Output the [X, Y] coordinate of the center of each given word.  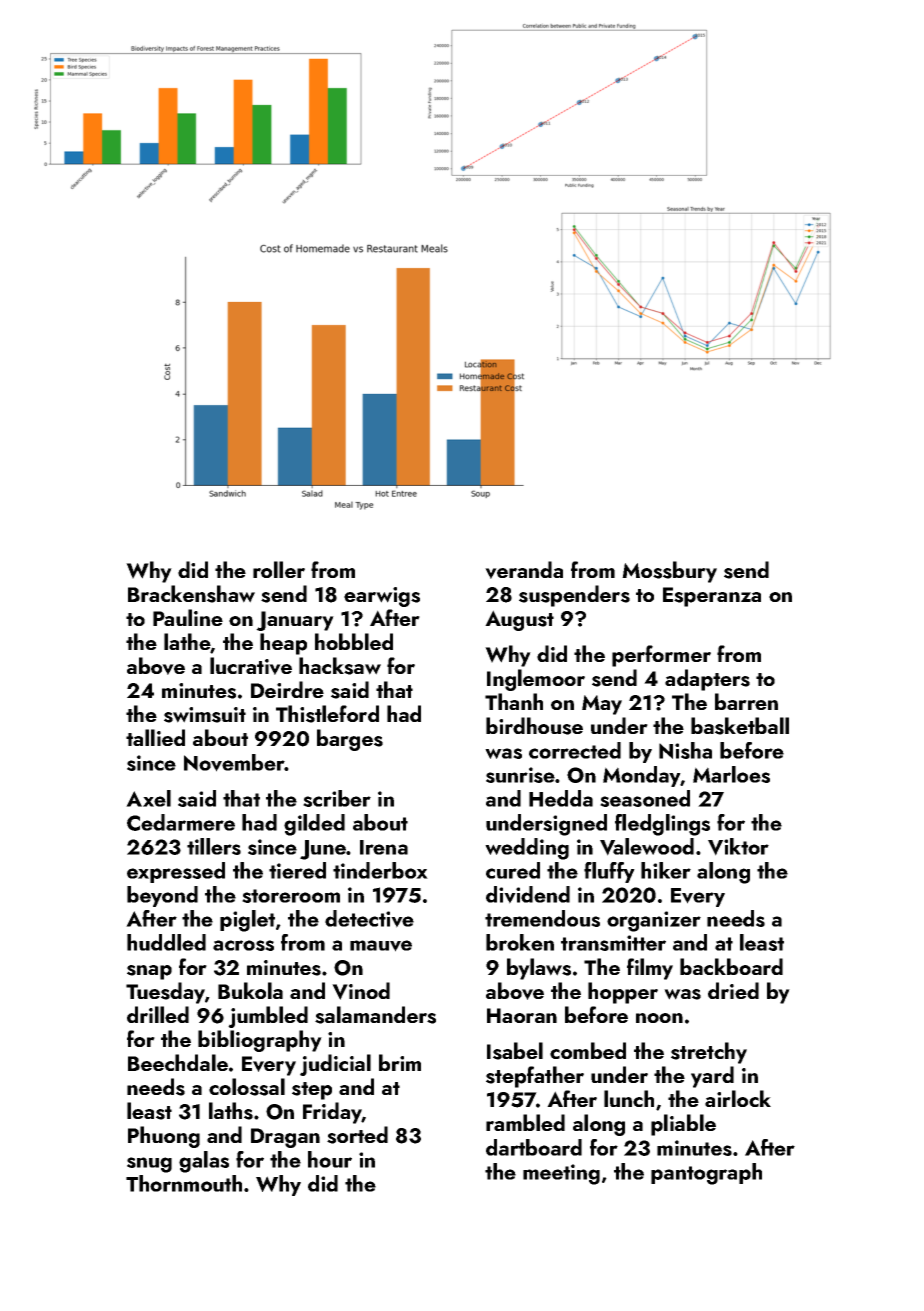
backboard [731, 966]
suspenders [574, 596]
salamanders [375, 1015]
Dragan [285, 1138]
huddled [166, 942]
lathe [187, 643]
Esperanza [712, 597]
